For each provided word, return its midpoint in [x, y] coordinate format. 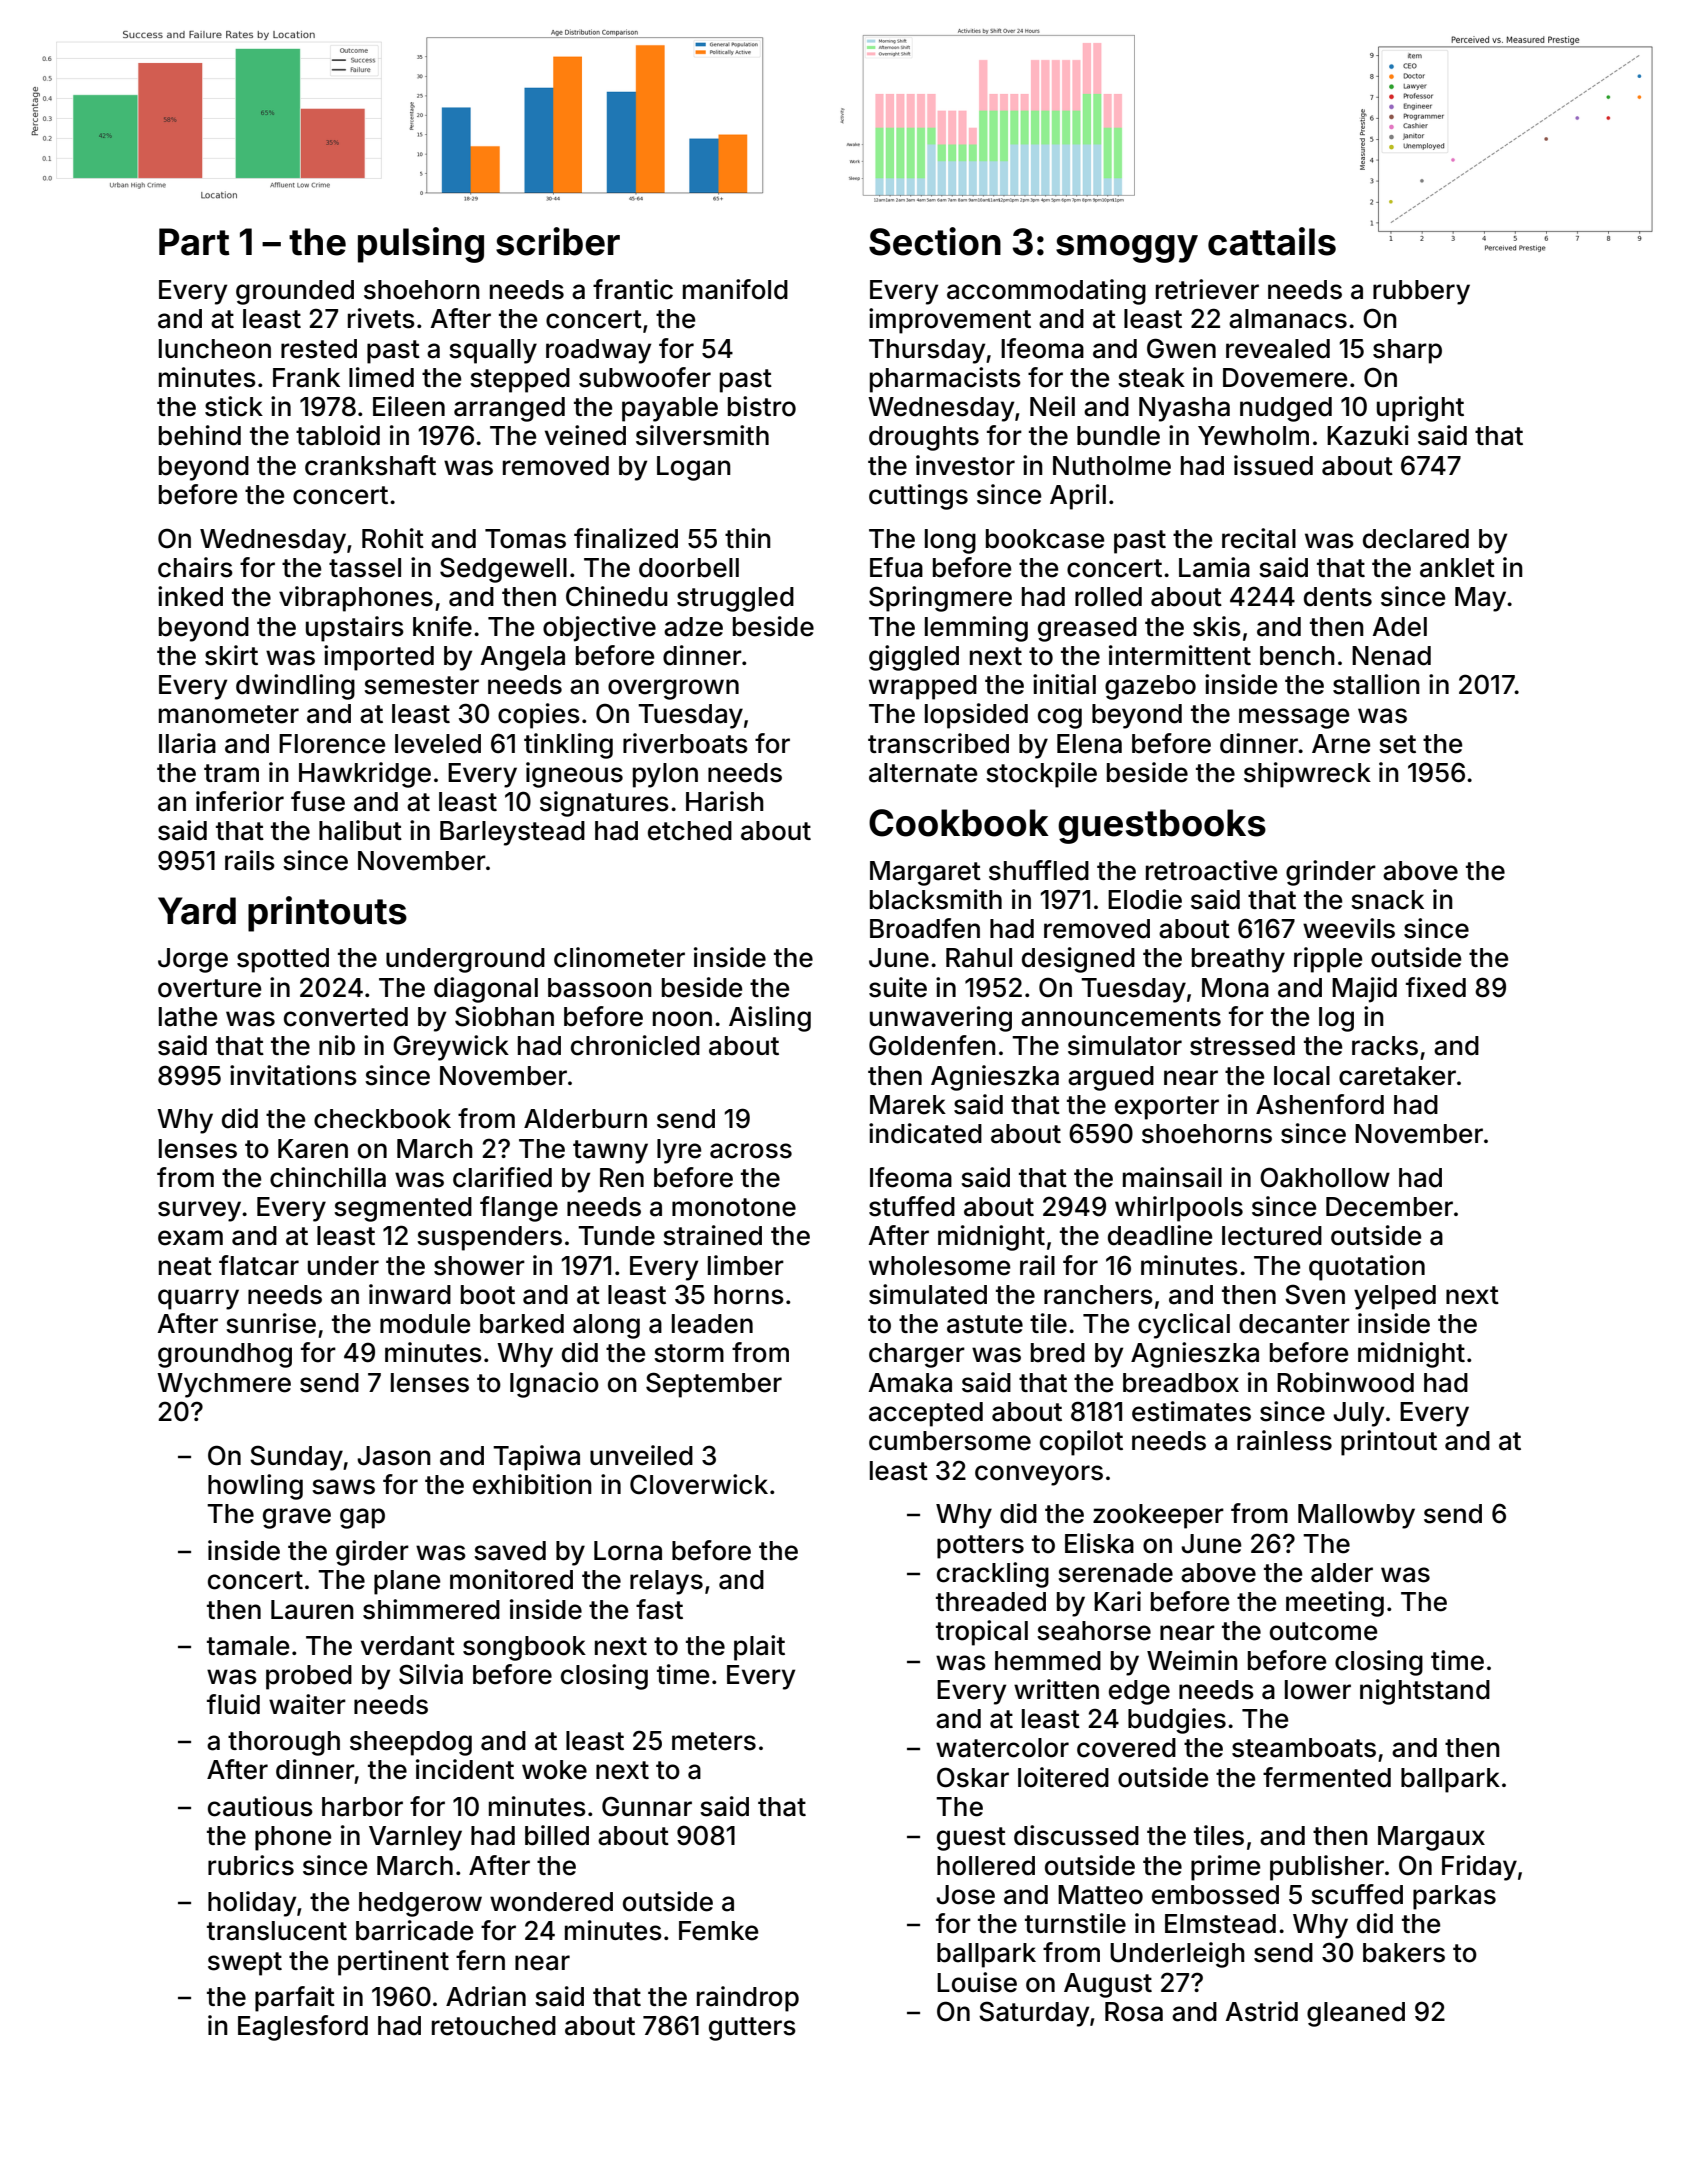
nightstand [1425, 1692]
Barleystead [512, 833]
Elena [1089, 744]
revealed [1278, 349]
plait [759, 1648]
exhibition [532, 1484]
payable [670, 409]
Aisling [770, 1019]
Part [194, 242]
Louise [977, 1982]
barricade [414, 1930]
